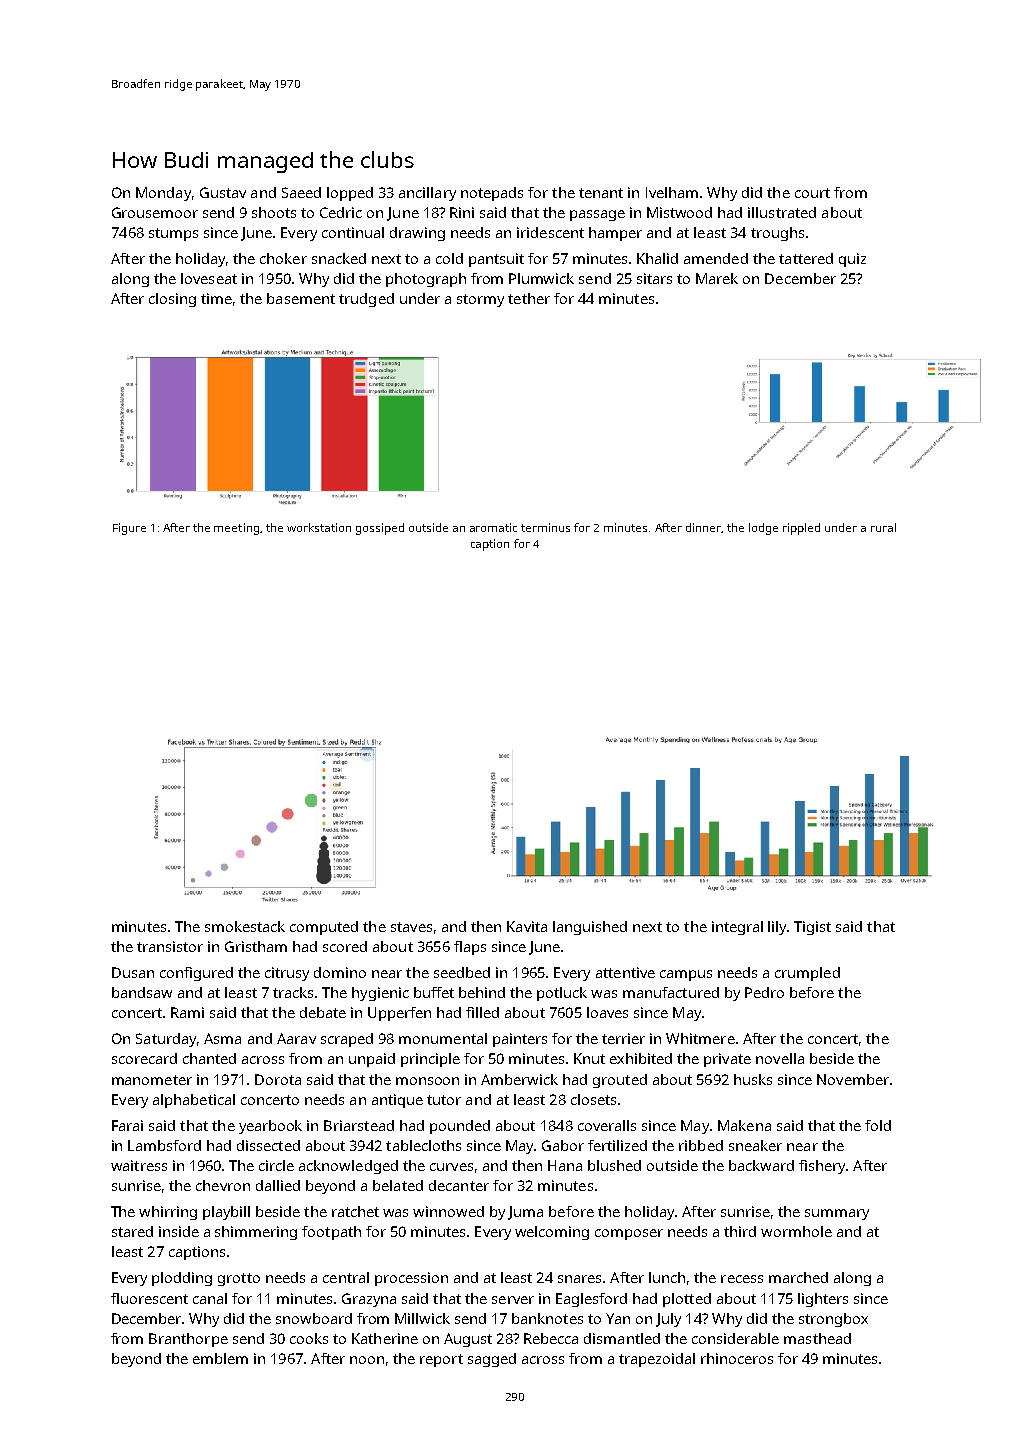  I want to click on aromatic, so click(493, 527).
